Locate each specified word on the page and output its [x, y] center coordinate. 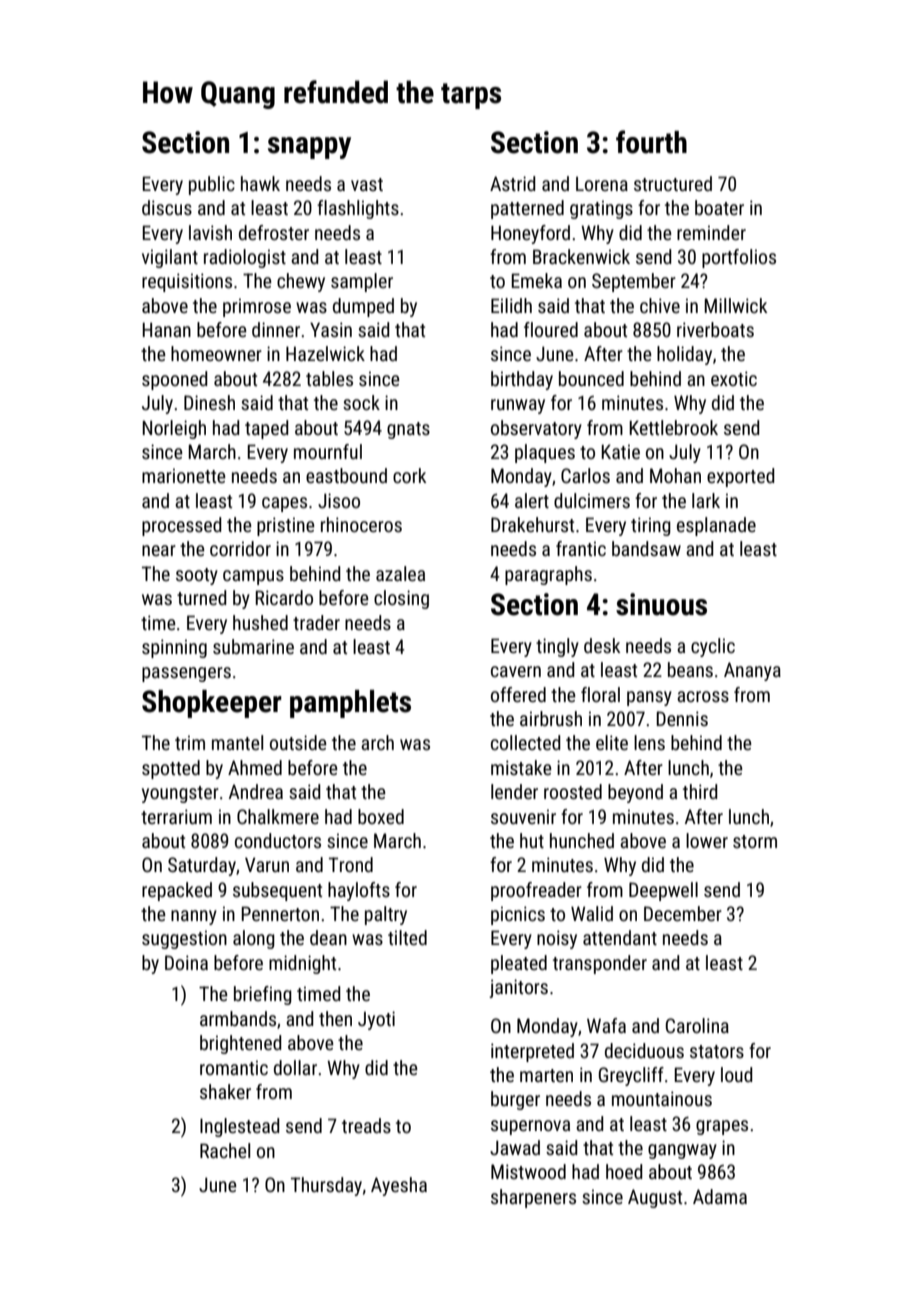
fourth [651, 142]
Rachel [225, 1150]
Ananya [752, 671]
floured [551, 329]
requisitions [187, 282]
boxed [381, 816]
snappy [309, 148]
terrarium [176, 816]
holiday [684, 355]
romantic [234, 1067]
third [700, 791]
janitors [518, 988]
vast [367, 184]
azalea [400, 573]
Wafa [606, 1025]
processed [182, 526]
